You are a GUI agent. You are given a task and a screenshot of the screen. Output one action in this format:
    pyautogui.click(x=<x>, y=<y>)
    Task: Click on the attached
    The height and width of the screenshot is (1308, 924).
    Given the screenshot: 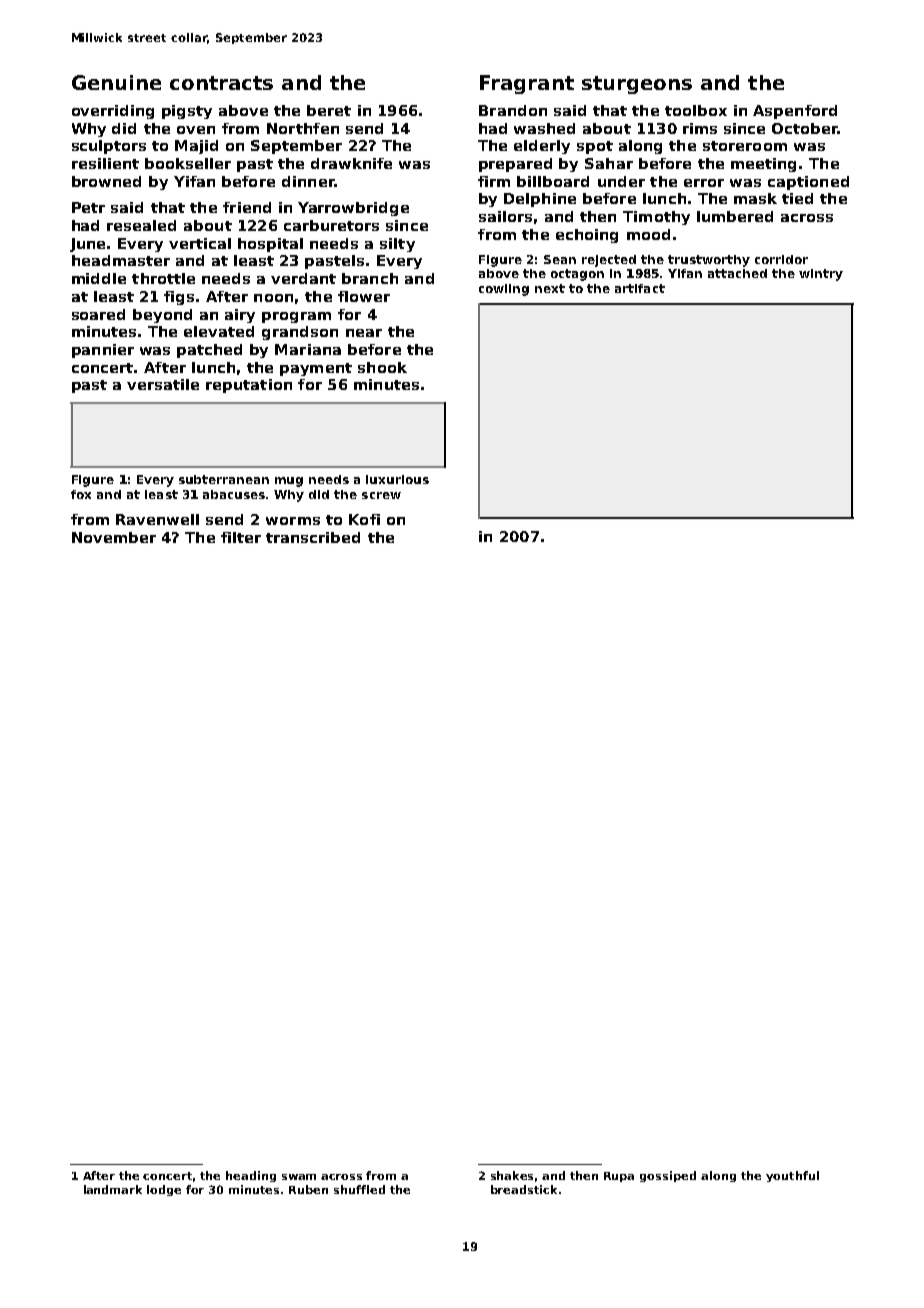 What is the action you would take?
    pyautogui.click(x=737, y=273)
